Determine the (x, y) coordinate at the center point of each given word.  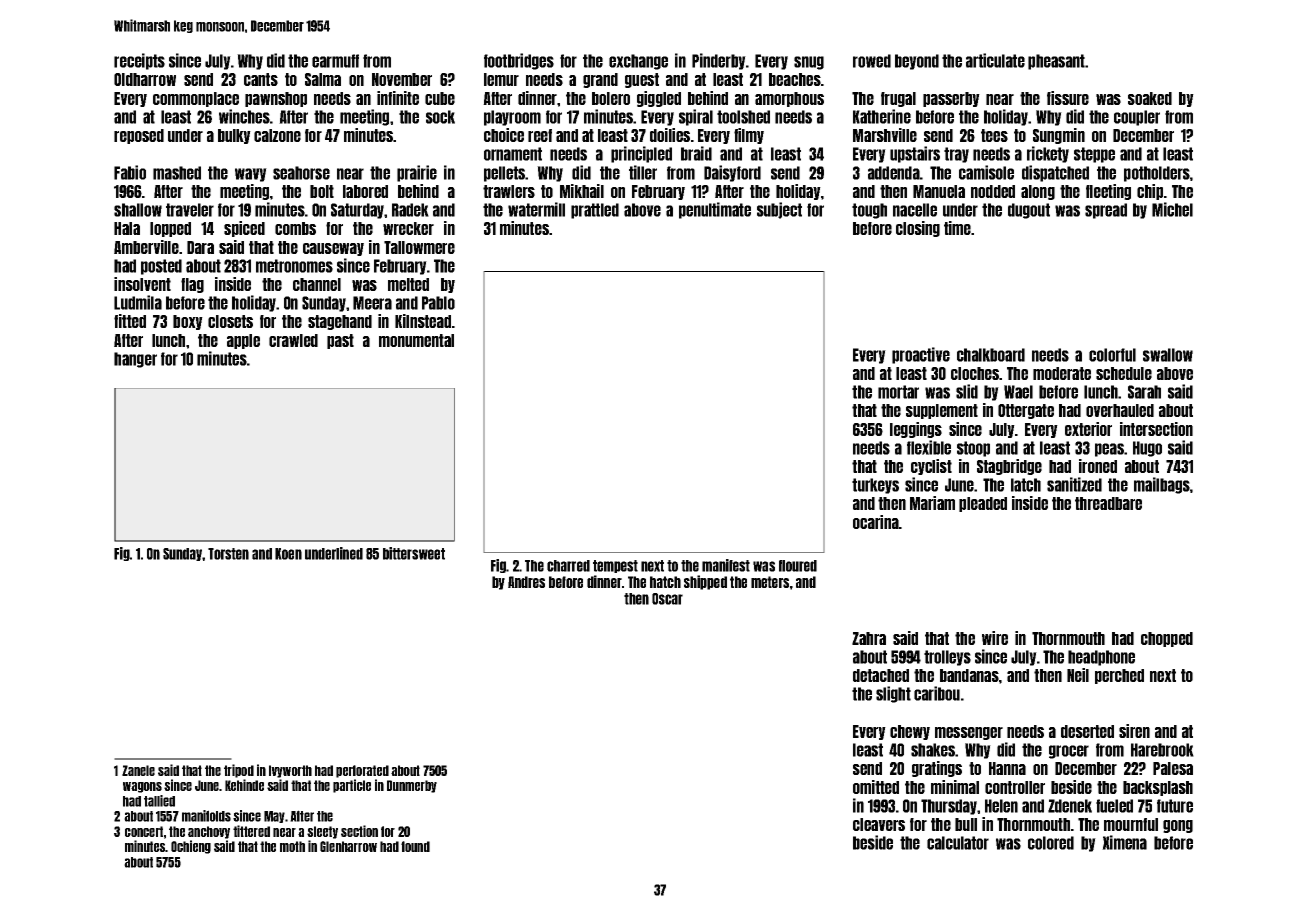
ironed (1098, 466)
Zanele (138, 770)
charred (568, 566)
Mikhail (582, 191)
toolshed (743, 117)
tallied (159, 801)
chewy (910, 732)
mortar (898, 392)
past (340, 341)
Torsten (228, 554)
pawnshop (276, 99)
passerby (951, 99)
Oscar (667, 599)
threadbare (1108, 503)
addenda (894, 173)
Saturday (358, 211)
